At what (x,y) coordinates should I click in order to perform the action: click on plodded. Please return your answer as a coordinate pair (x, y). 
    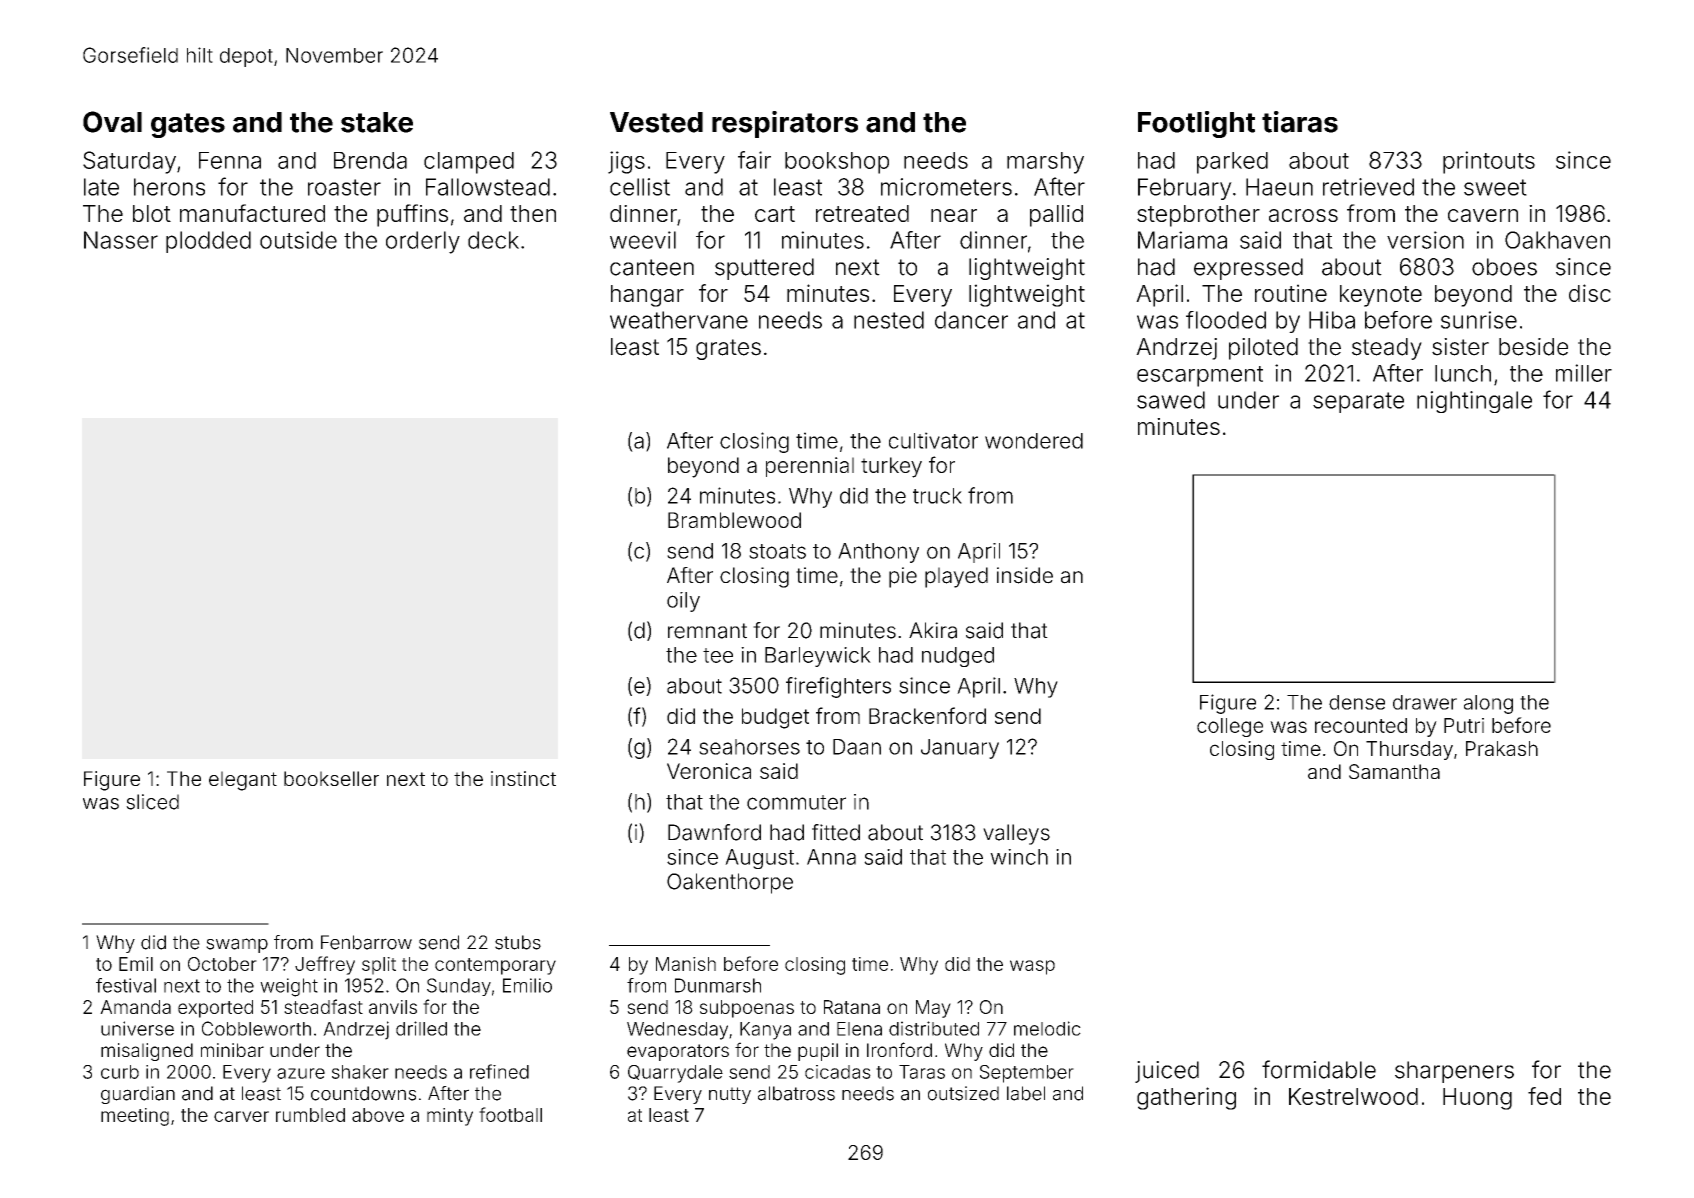
    Looking at the image, I should click on (208, 242).
